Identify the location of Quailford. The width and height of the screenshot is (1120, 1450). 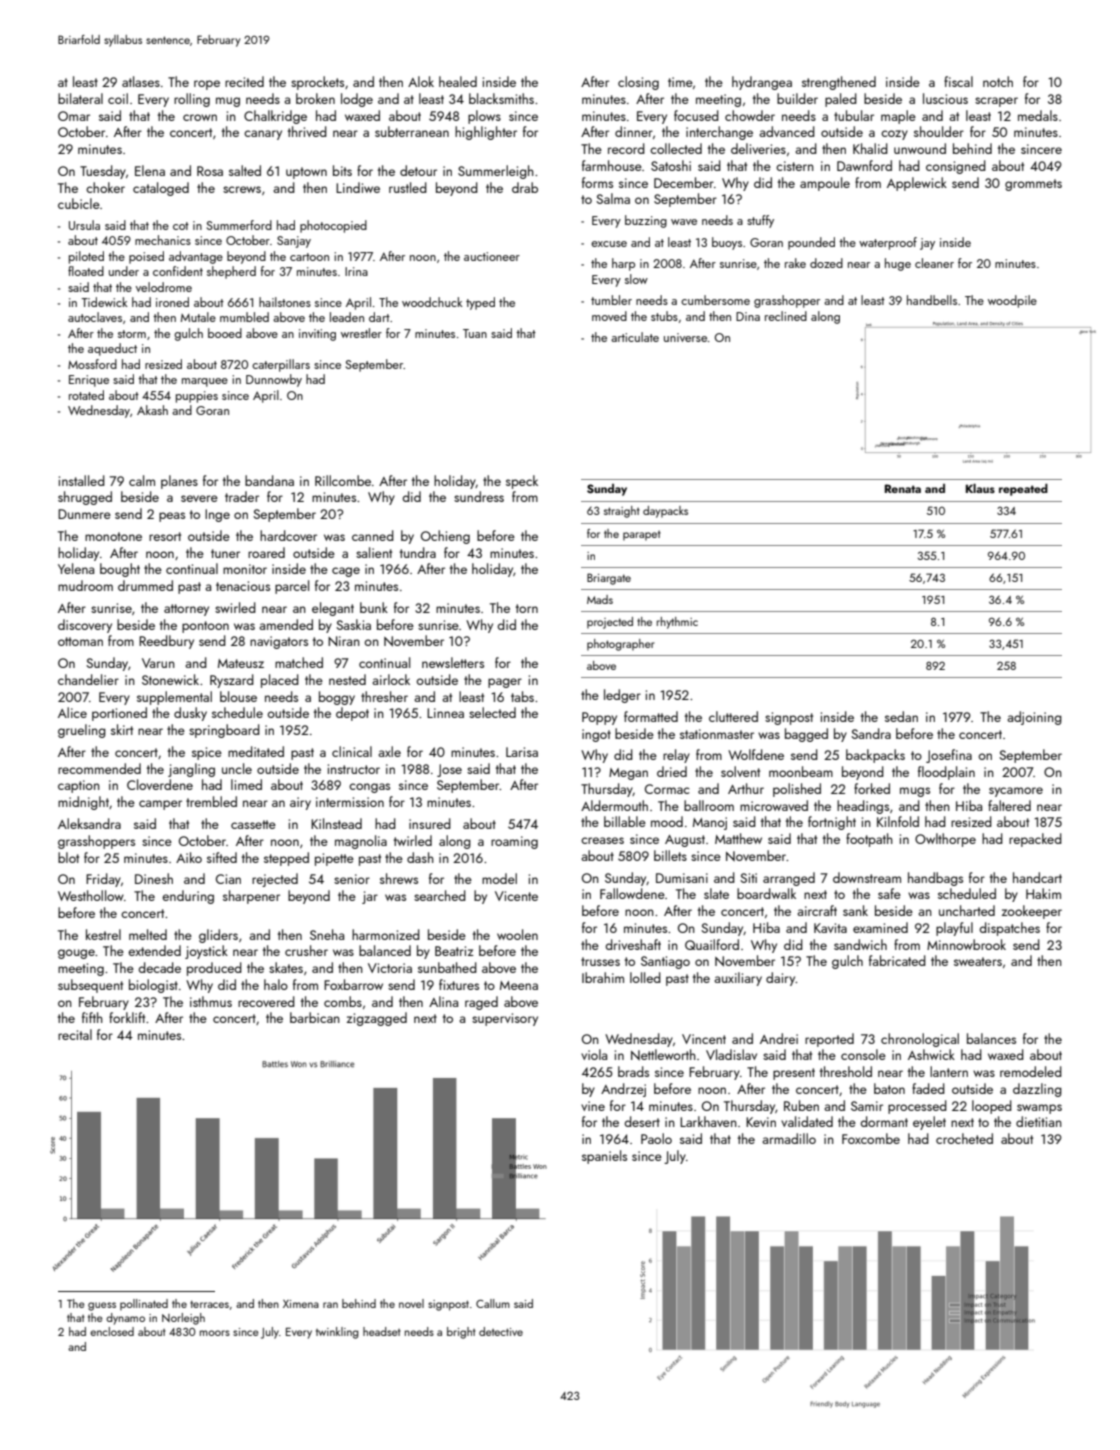
(712, 944).
